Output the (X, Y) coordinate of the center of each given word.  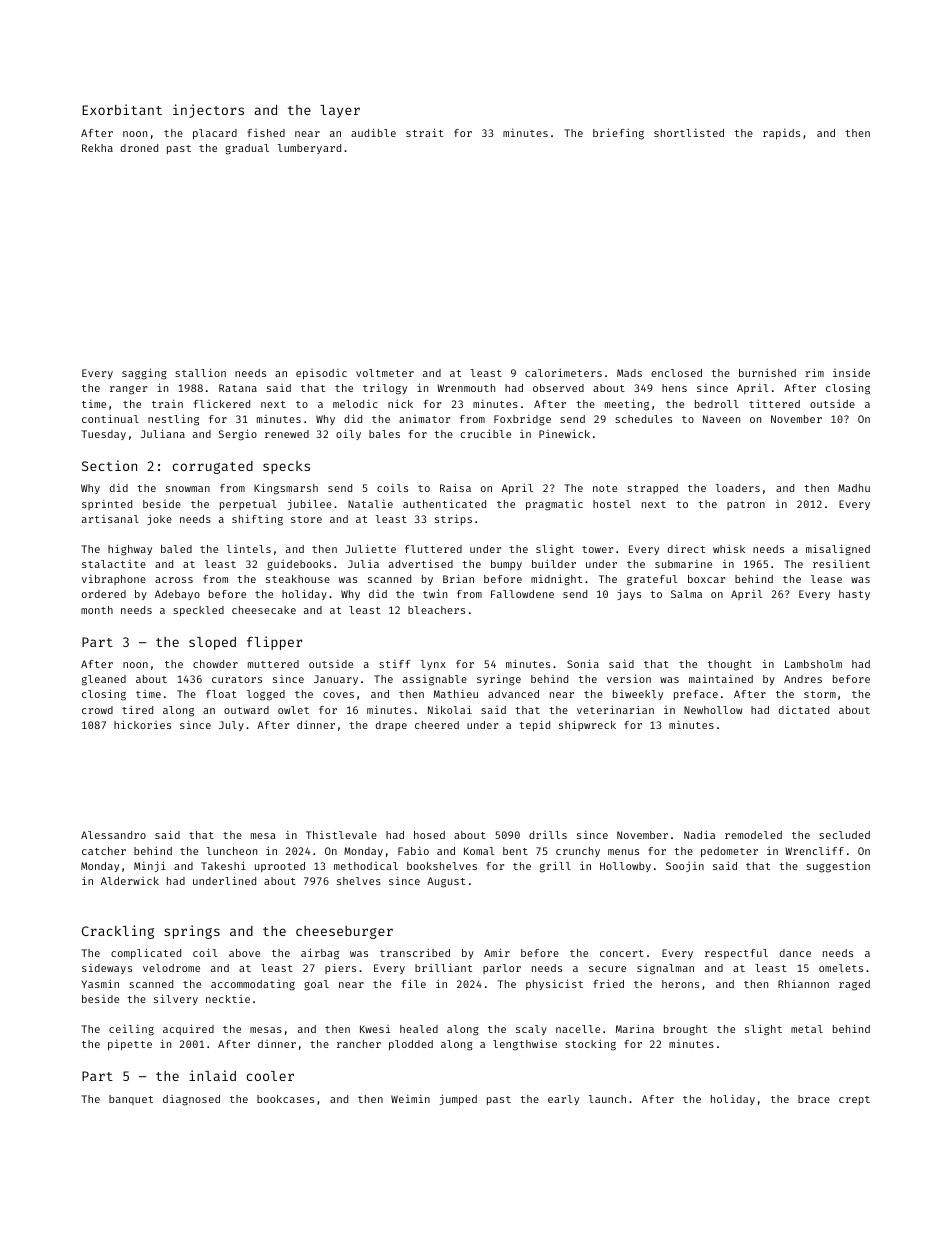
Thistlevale (341, 834)
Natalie (370, 503)
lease (826, 579)
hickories (142, 724)
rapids (781, 133)
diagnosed (191, 1100)
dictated (804, 709)
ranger (128, 390)
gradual (247, 149)
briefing (618, 134)
